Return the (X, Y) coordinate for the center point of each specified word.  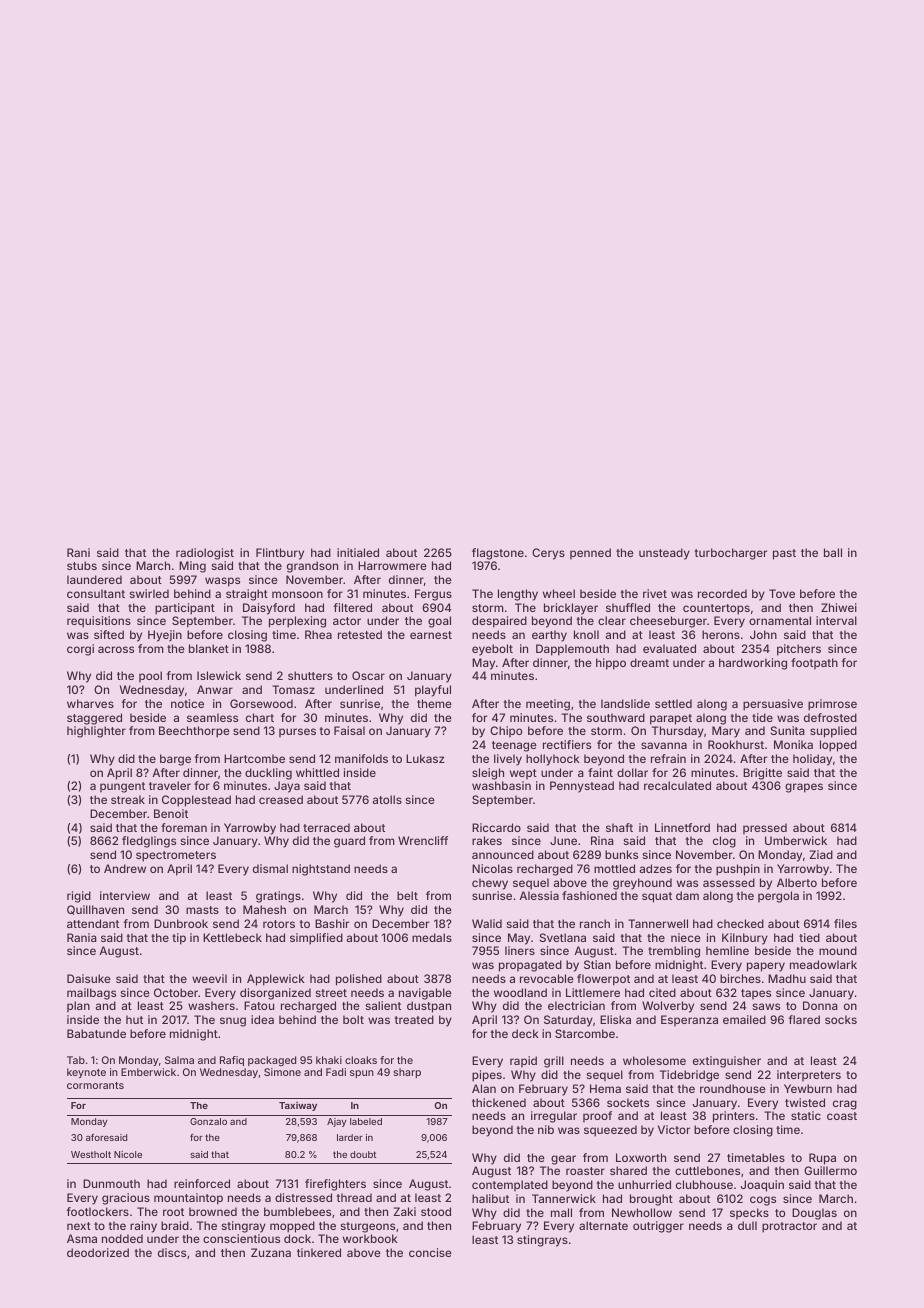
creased (281, 799)
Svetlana (563, 937)
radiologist (205, 554)
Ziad (821, 854)
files (845, 923)
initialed (358, 552)
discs (172, 1252)
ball (833, 552)
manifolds (361, 758)
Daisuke (89, 978)
